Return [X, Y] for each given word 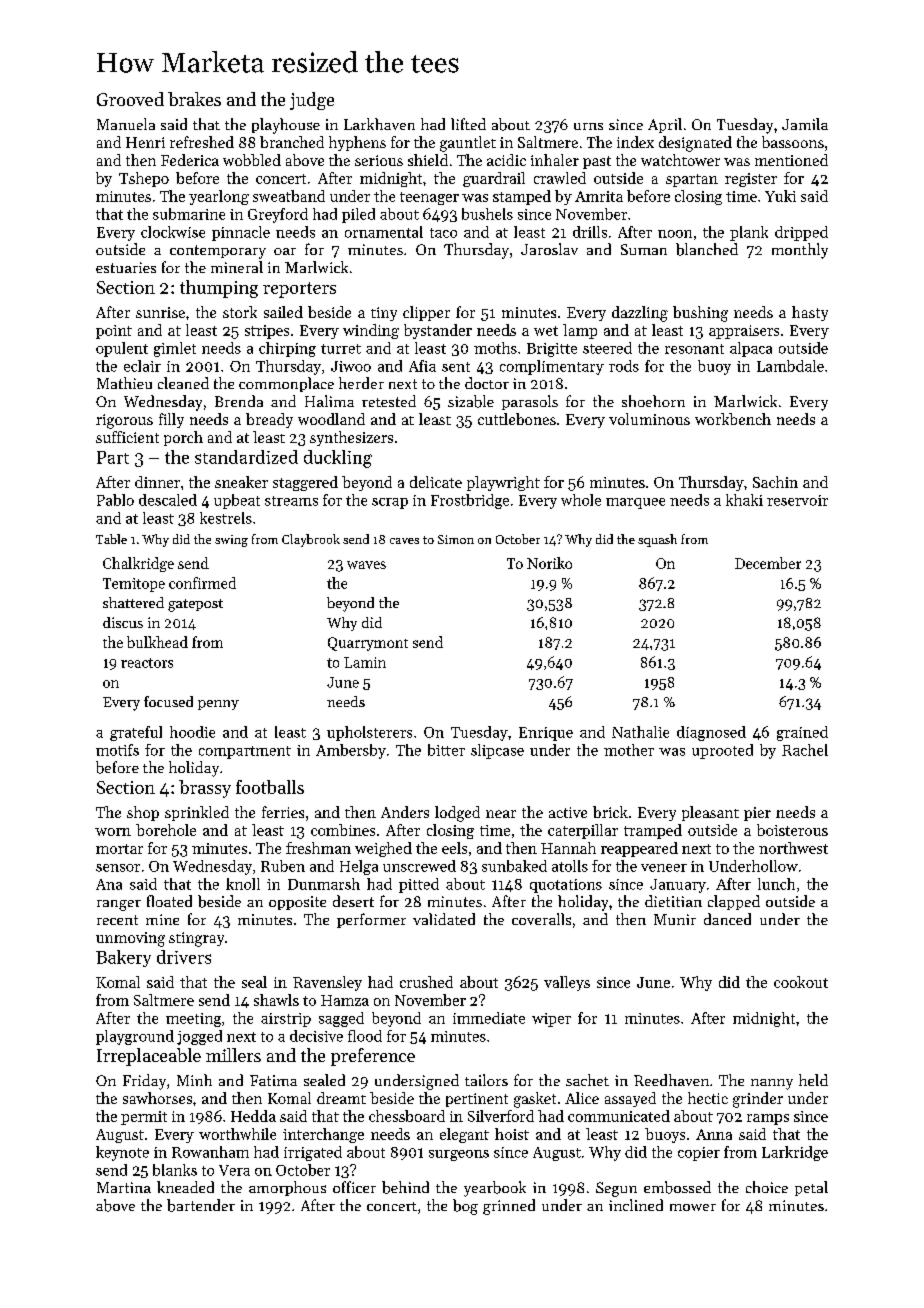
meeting [193, 1020]
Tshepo [144, 179]
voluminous [649, 419]
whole [581, 500]
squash [657, 540]
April [665, 125]
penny [218, 705]
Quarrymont [368, 644]
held [813, 1080]
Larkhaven [379, 124]
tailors [486, 1080]
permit [144, 1118]
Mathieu [124, 383]
